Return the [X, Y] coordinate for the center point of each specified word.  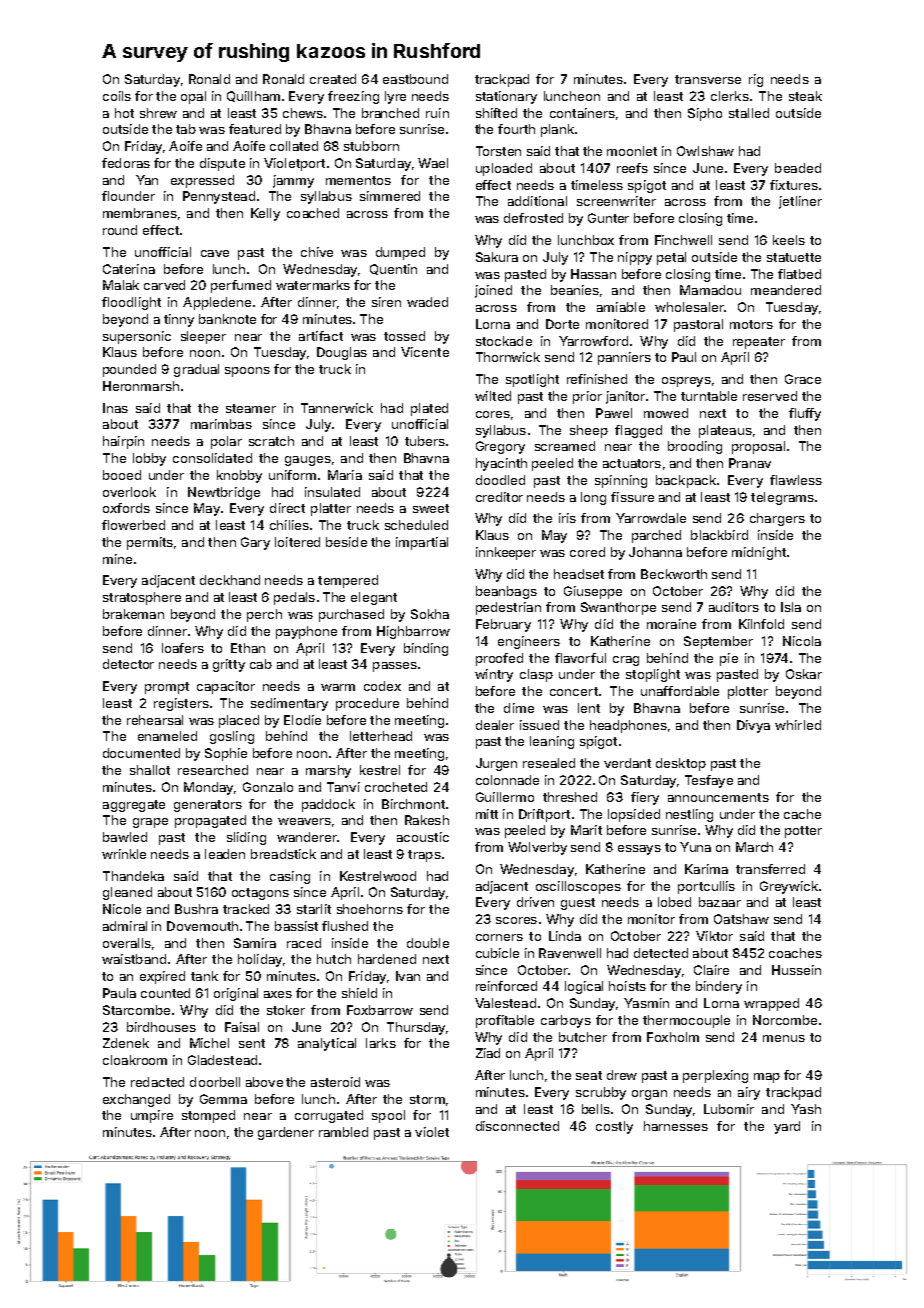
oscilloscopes [578, 887]
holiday [260, 960]
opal [193, 97]
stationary [506, 97]
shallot [150, 770]
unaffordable [680, 691]
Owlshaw [705, 151]
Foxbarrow [380, 1010]
